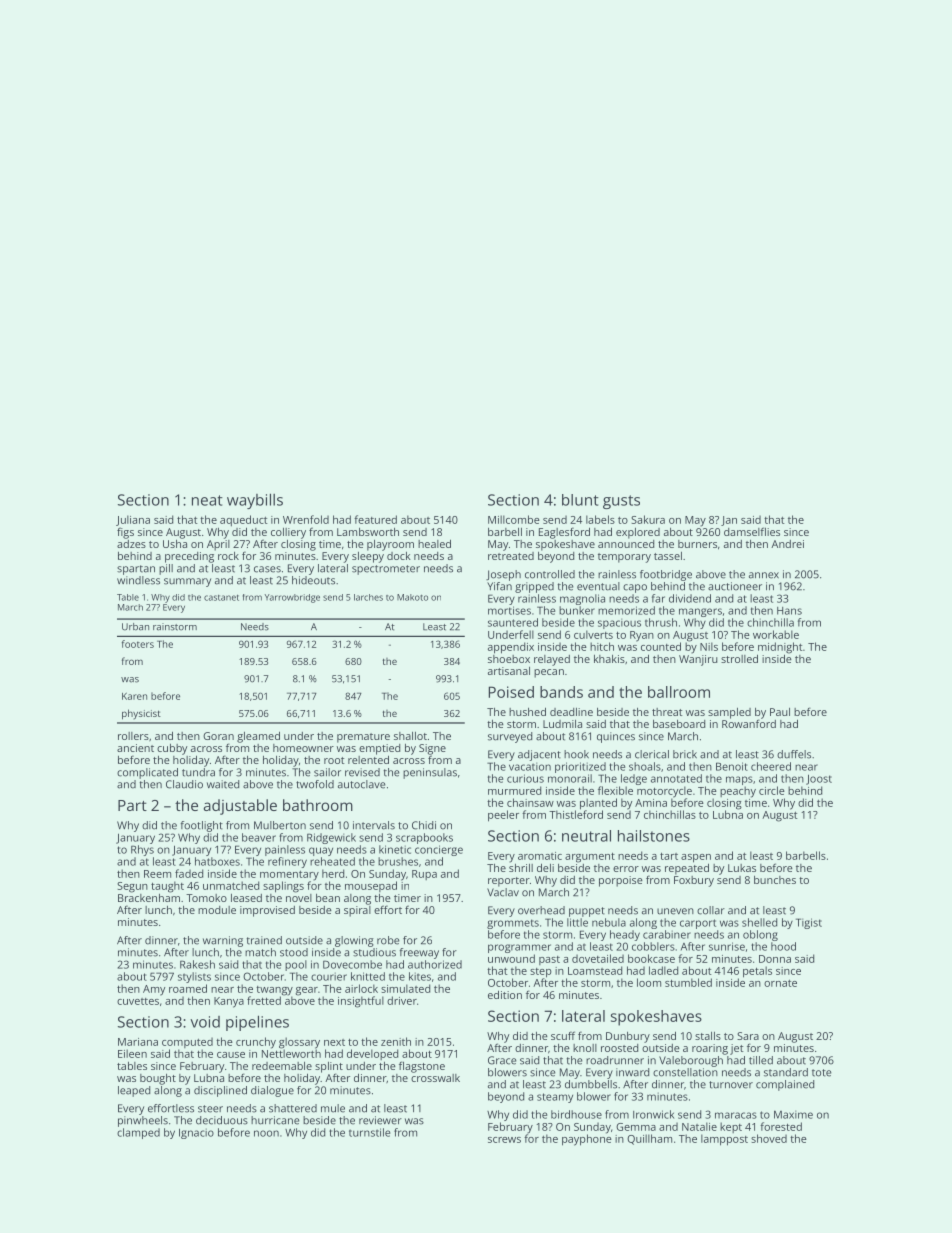  What do you see at coordinates (266, 1133) in the screenshot?
I see `noon` at bounding box center [266, 1133].
